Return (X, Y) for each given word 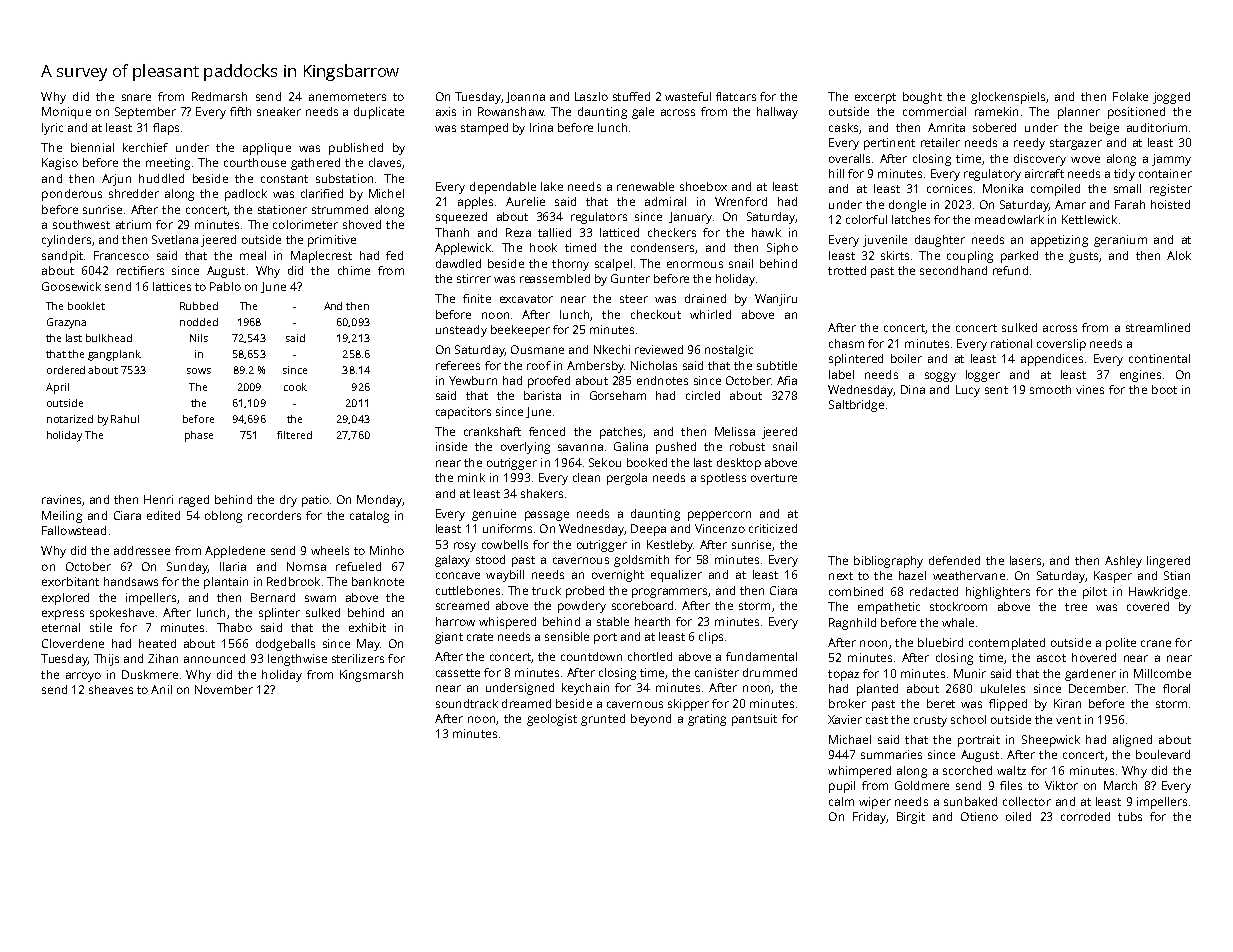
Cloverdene (73, 643)
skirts (895, 255)
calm (841, 801)
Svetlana (175, 239)
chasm (846, 343)
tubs (1130, 816)
